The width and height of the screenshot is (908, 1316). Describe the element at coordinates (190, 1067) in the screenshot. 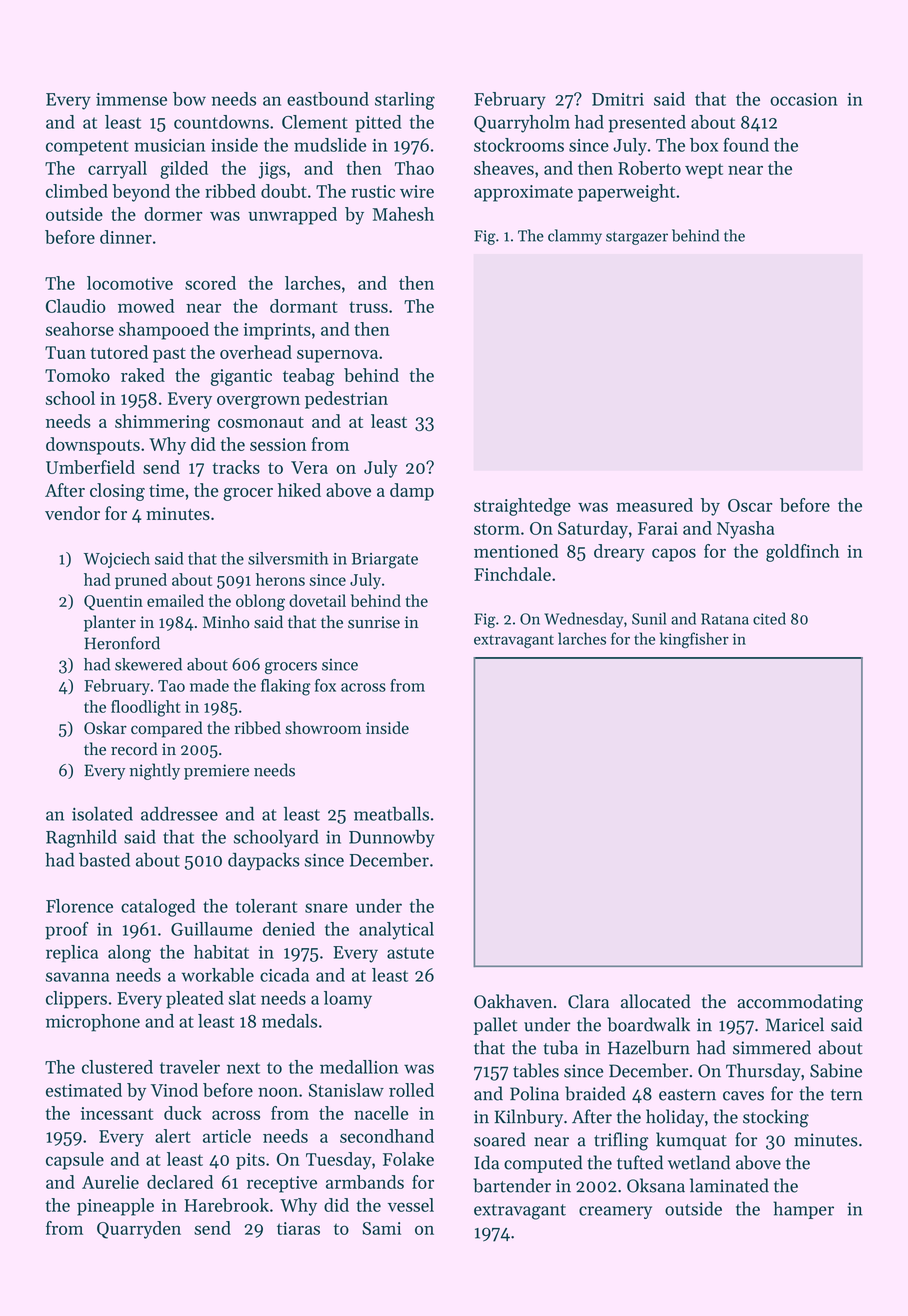

I see `traveler` at that location.
